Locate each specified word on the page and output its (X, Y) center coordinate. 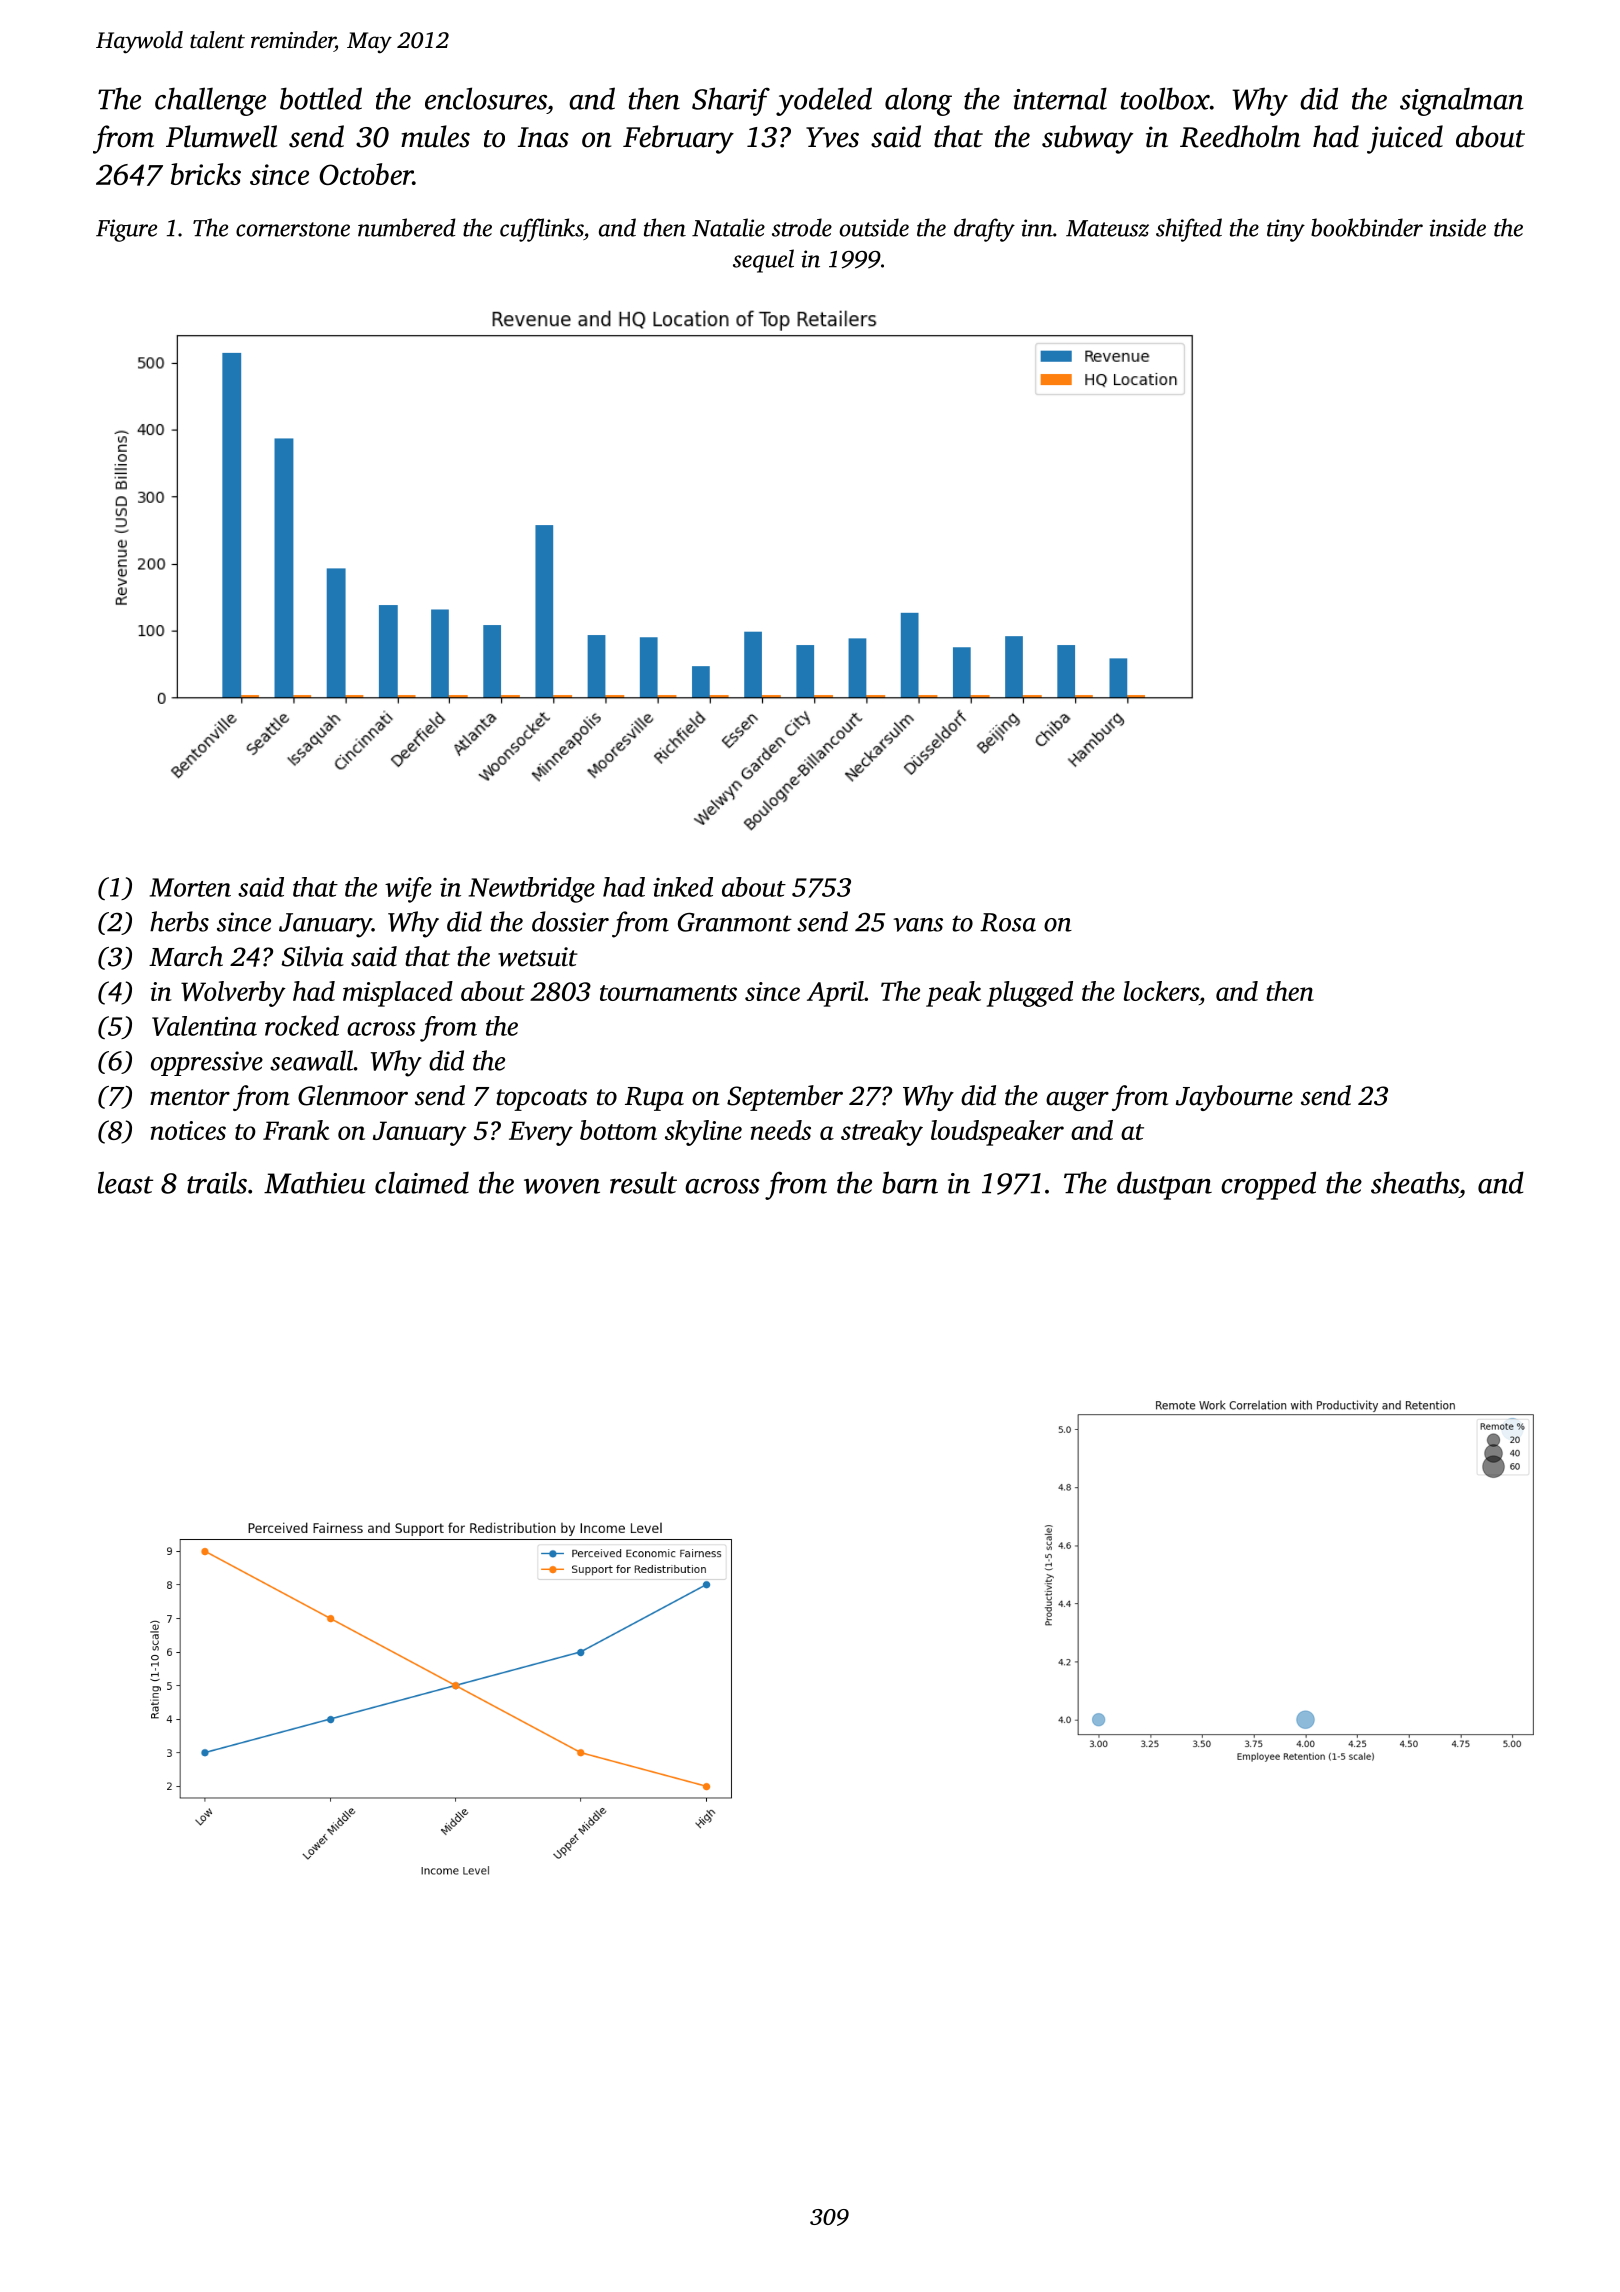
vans (918, 925)
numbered (407, 227)
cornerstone (293, 229)
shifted (1189, 230)
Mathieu (314, 1182)
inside (1457, 227)
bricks (206, 174)
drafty (984, 230)
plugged (1030, 994)
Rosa (1008, 922)
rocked (302, 1025)
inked (683, 887)
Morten (190, 887)
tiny (1286, 230)
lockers (1161, 991)
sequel (763, 261)
